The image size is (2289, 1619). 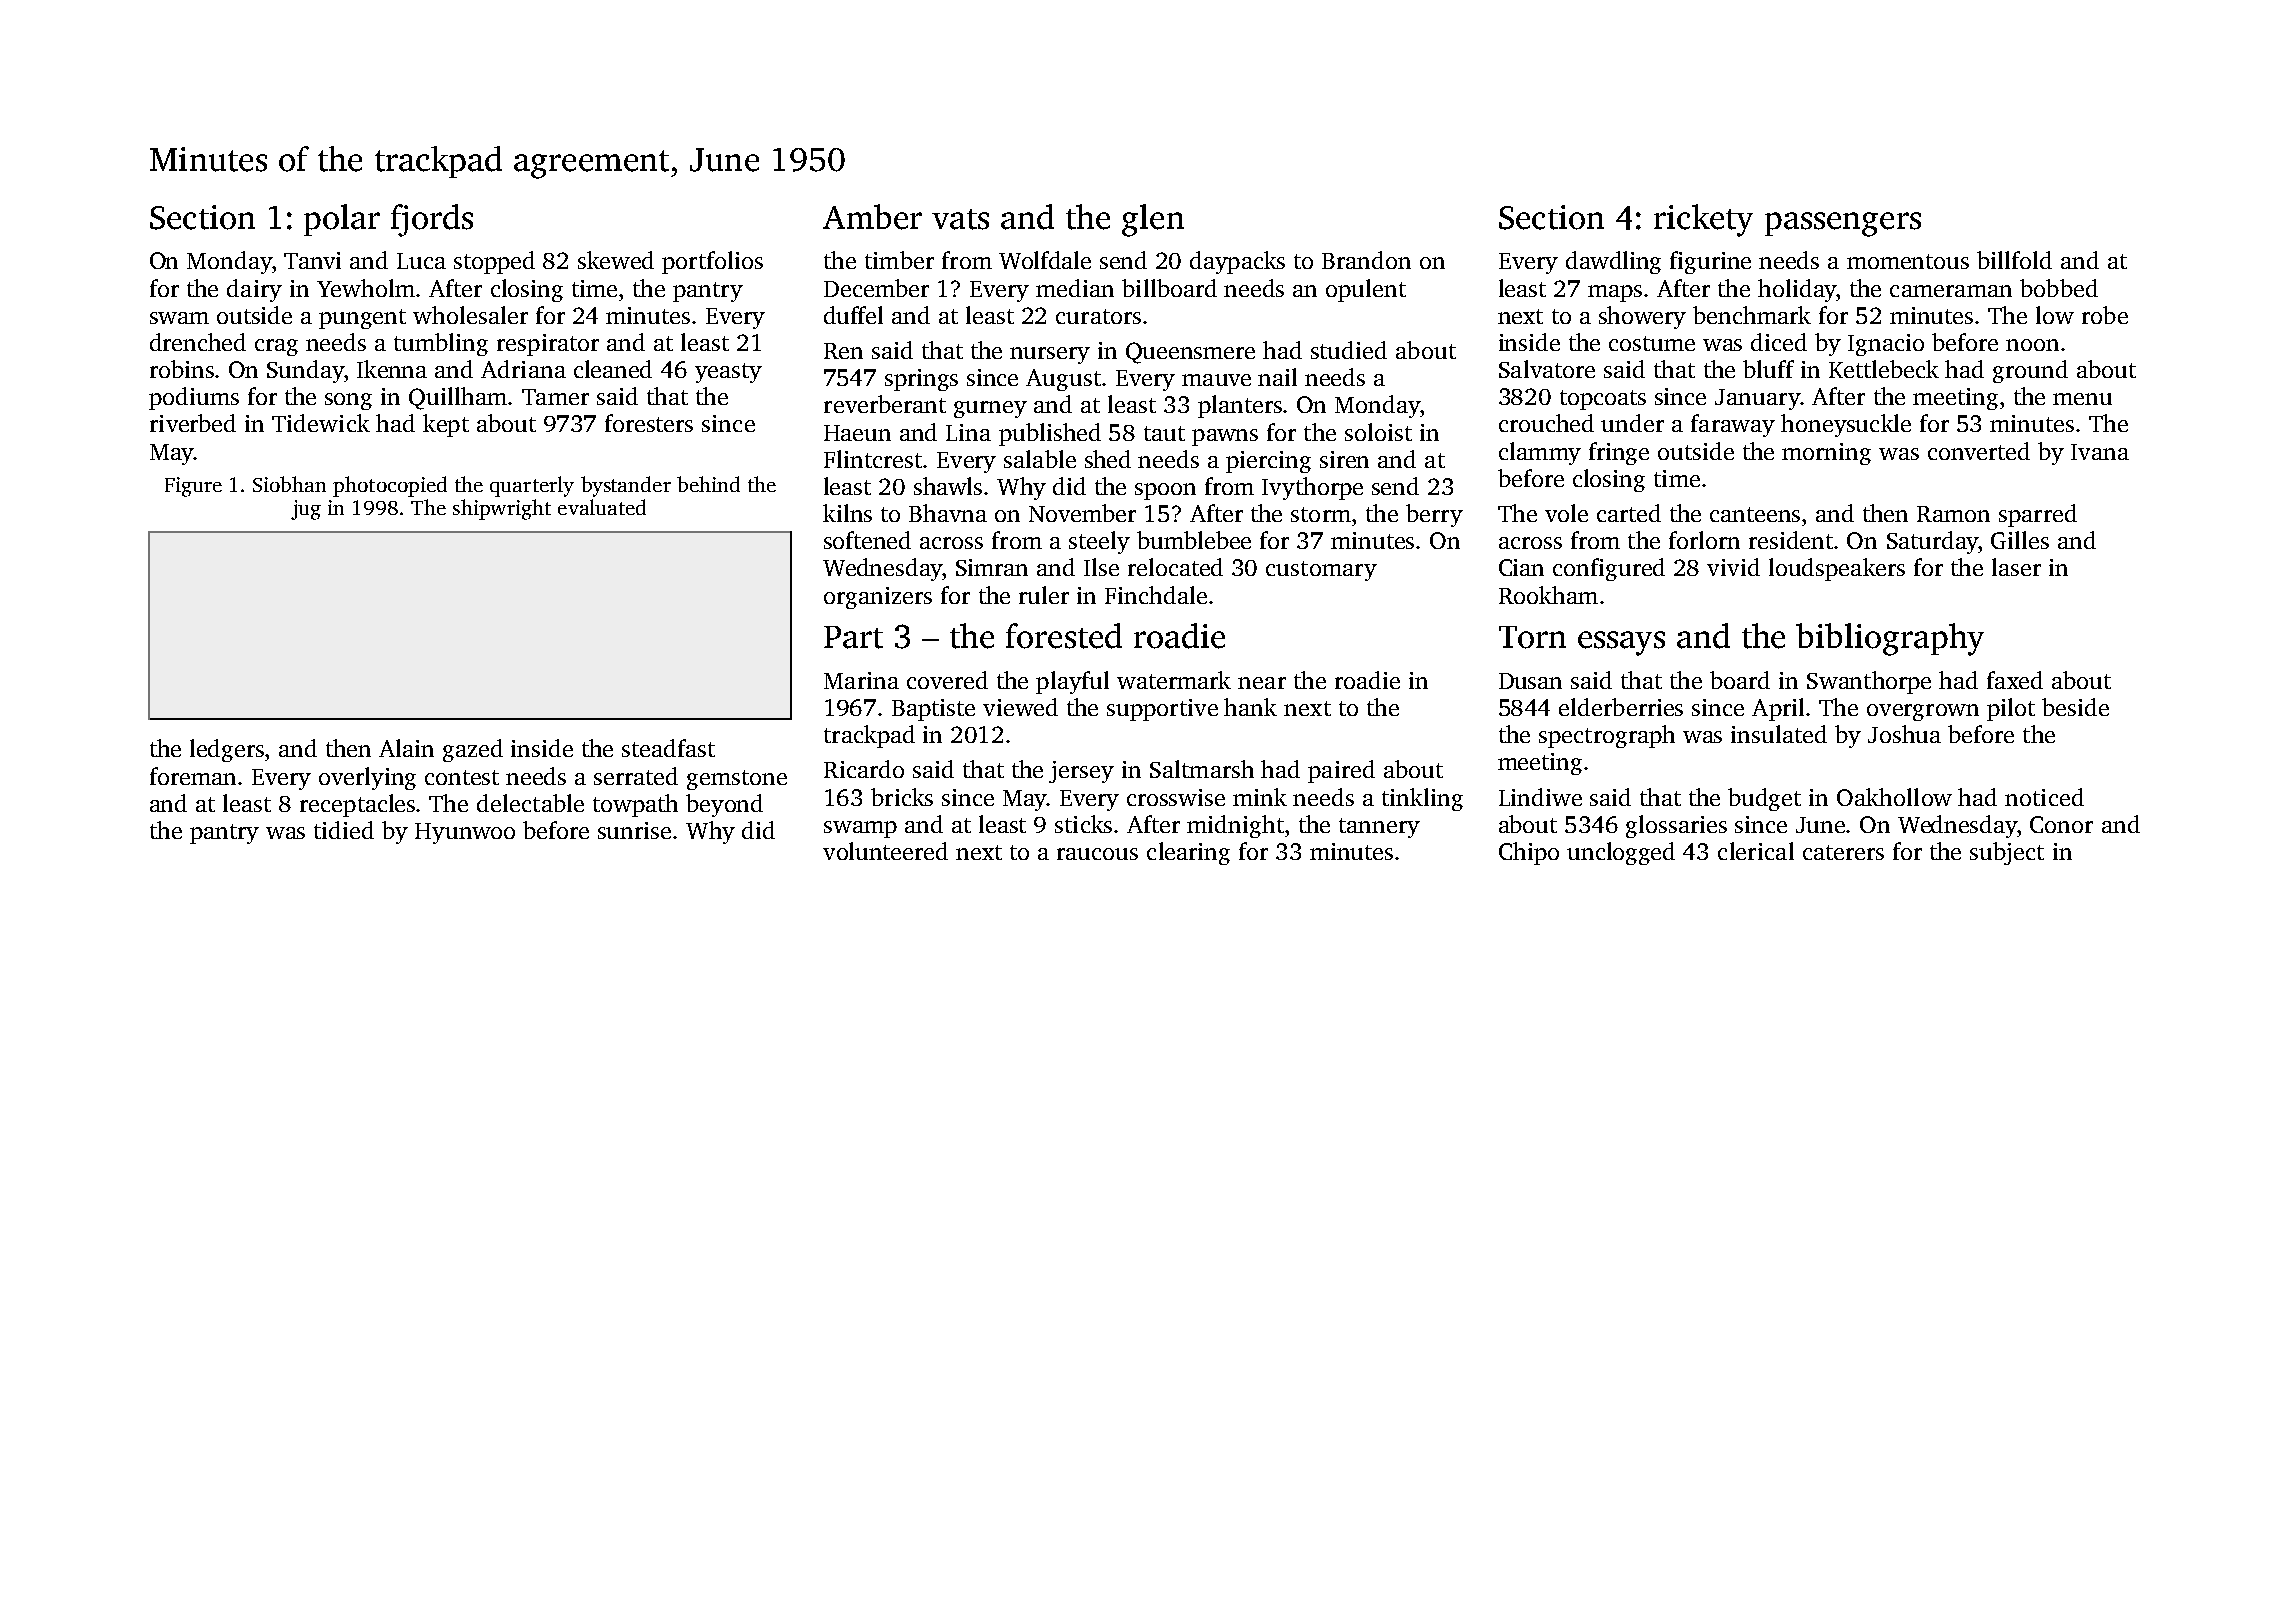 What do you see at coordinates (1188, 853) in the screenshot?
I see `clearing` at bounding box center [1188, 853].
